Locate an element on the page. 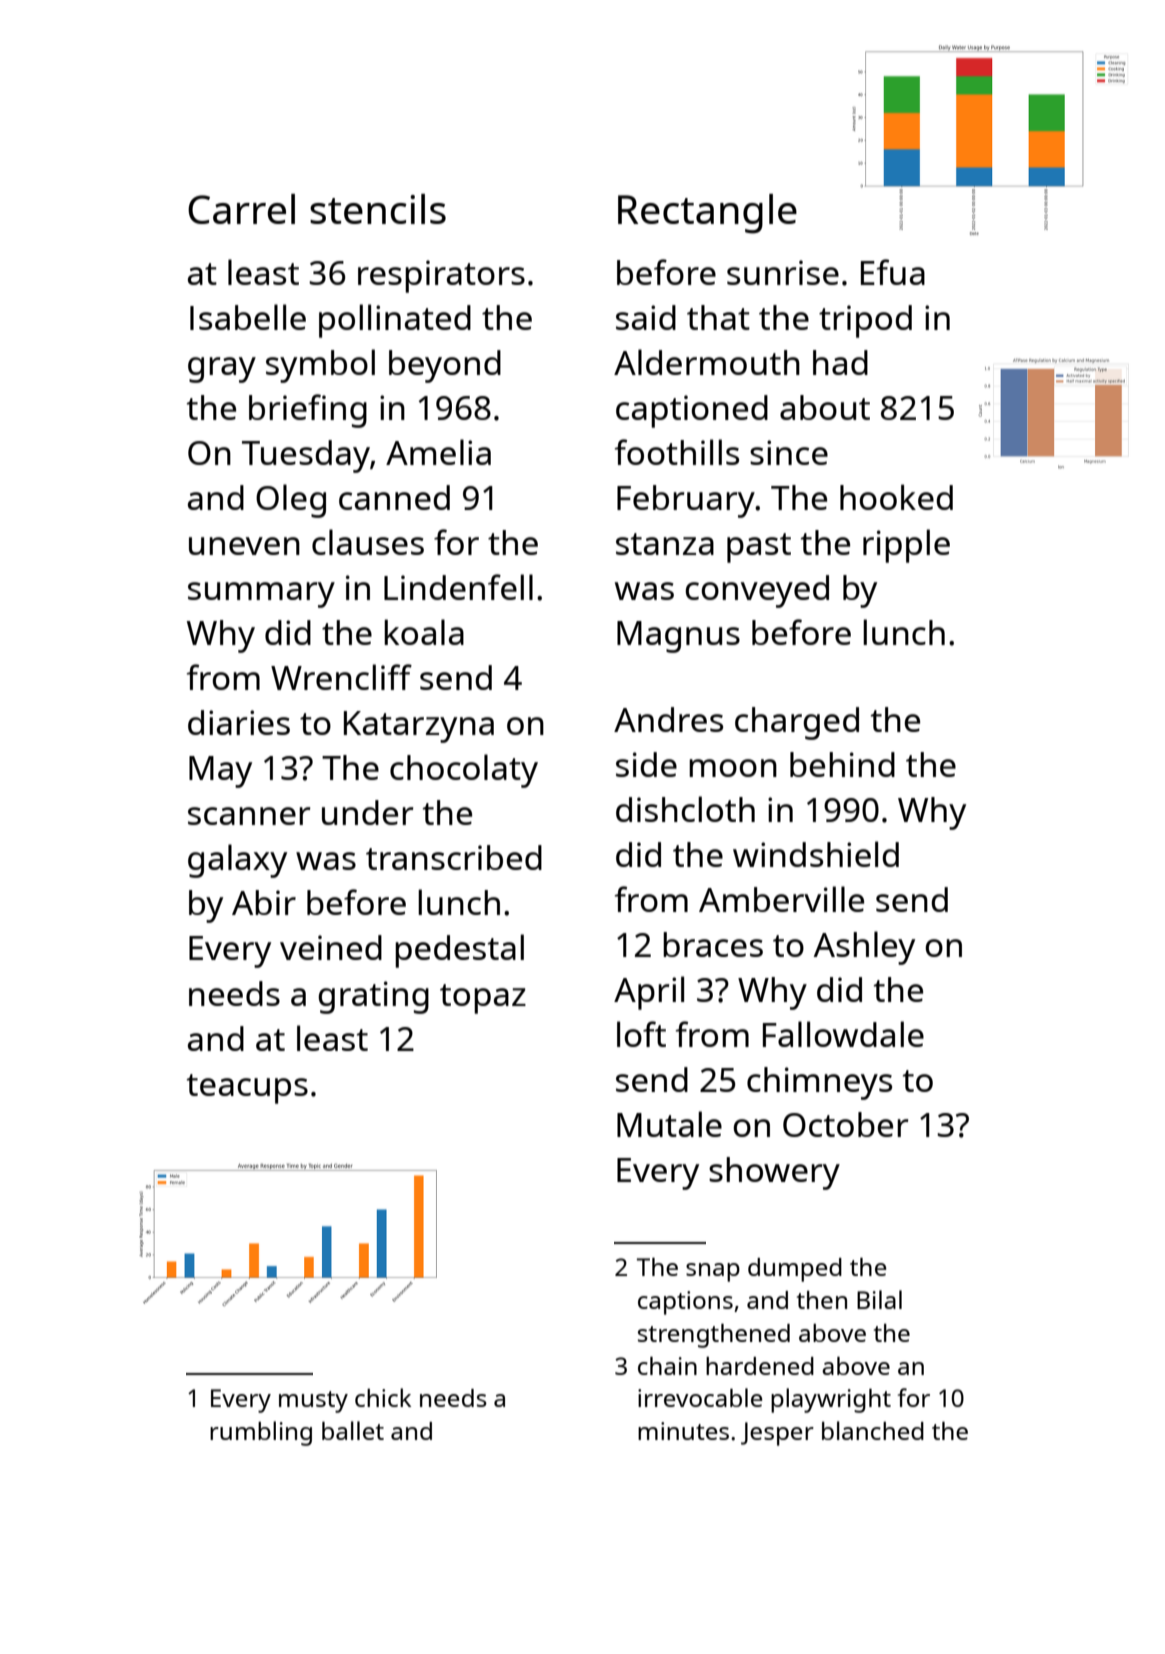 The width and height of the document is (1165, 1654). about is located at coordinates (825, 407).
